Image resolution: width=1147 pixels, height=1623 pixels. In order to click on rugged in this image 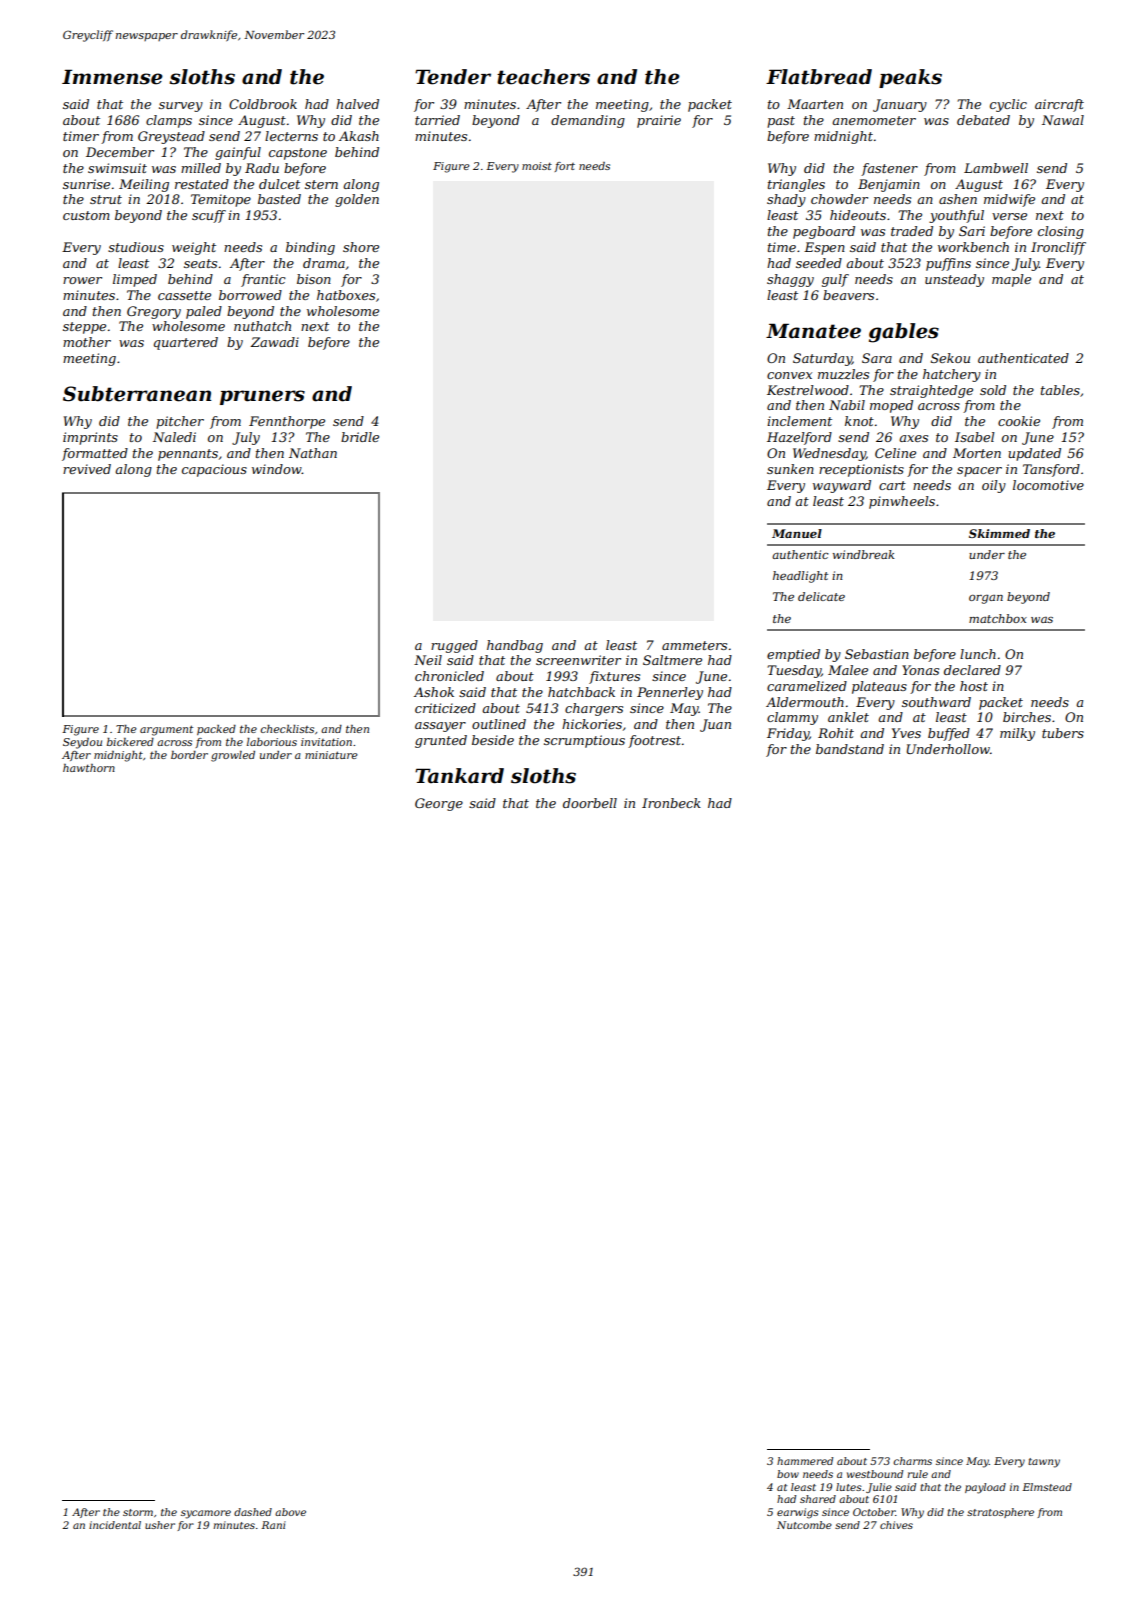, I will do `click(454, 646)`.
